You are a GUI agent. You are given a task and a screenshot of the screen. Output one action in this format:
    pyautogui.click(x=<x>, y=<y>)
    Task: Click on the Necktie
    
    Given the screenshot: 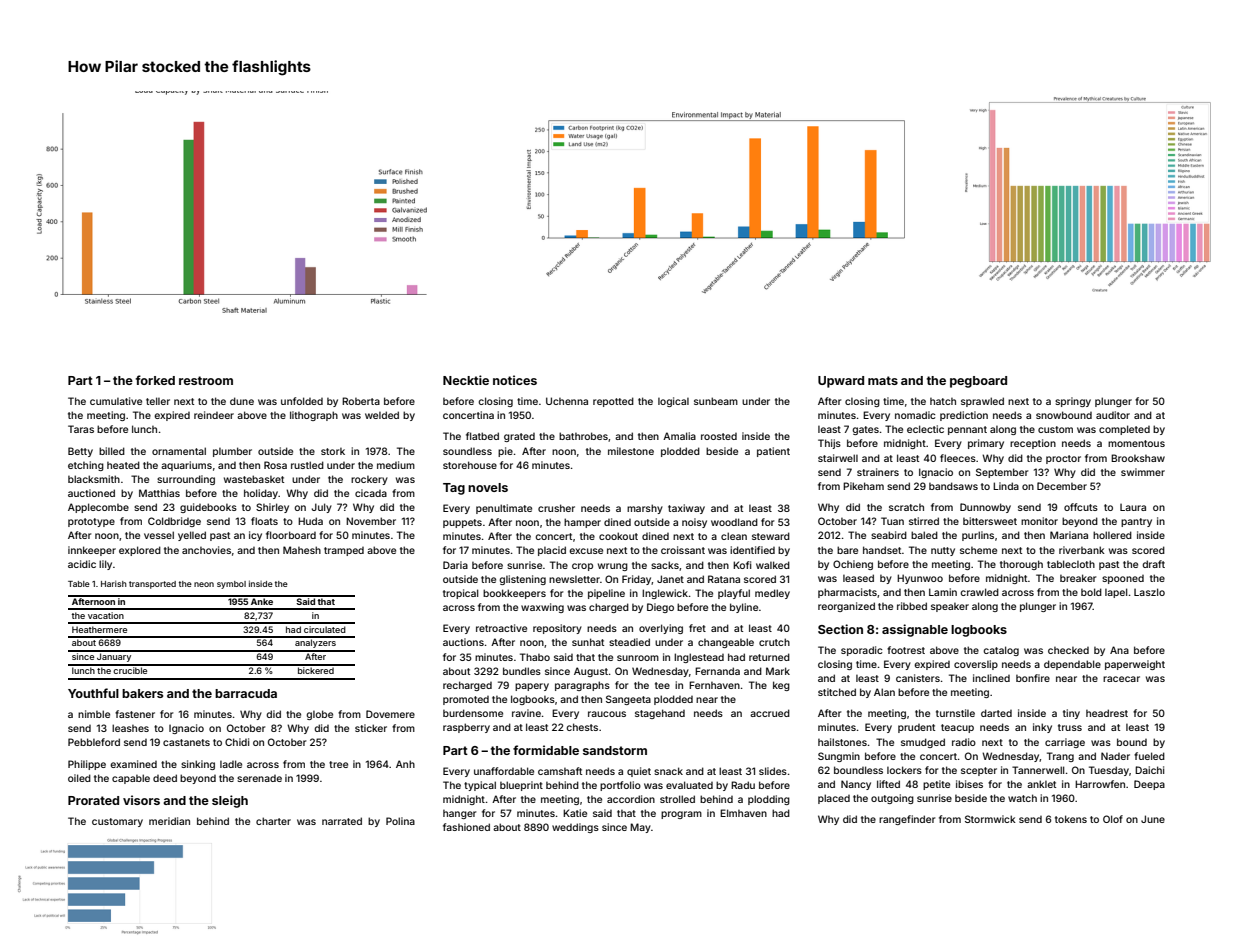 What is the action you would take?
    pyautogui.click(x=466, y=380)
